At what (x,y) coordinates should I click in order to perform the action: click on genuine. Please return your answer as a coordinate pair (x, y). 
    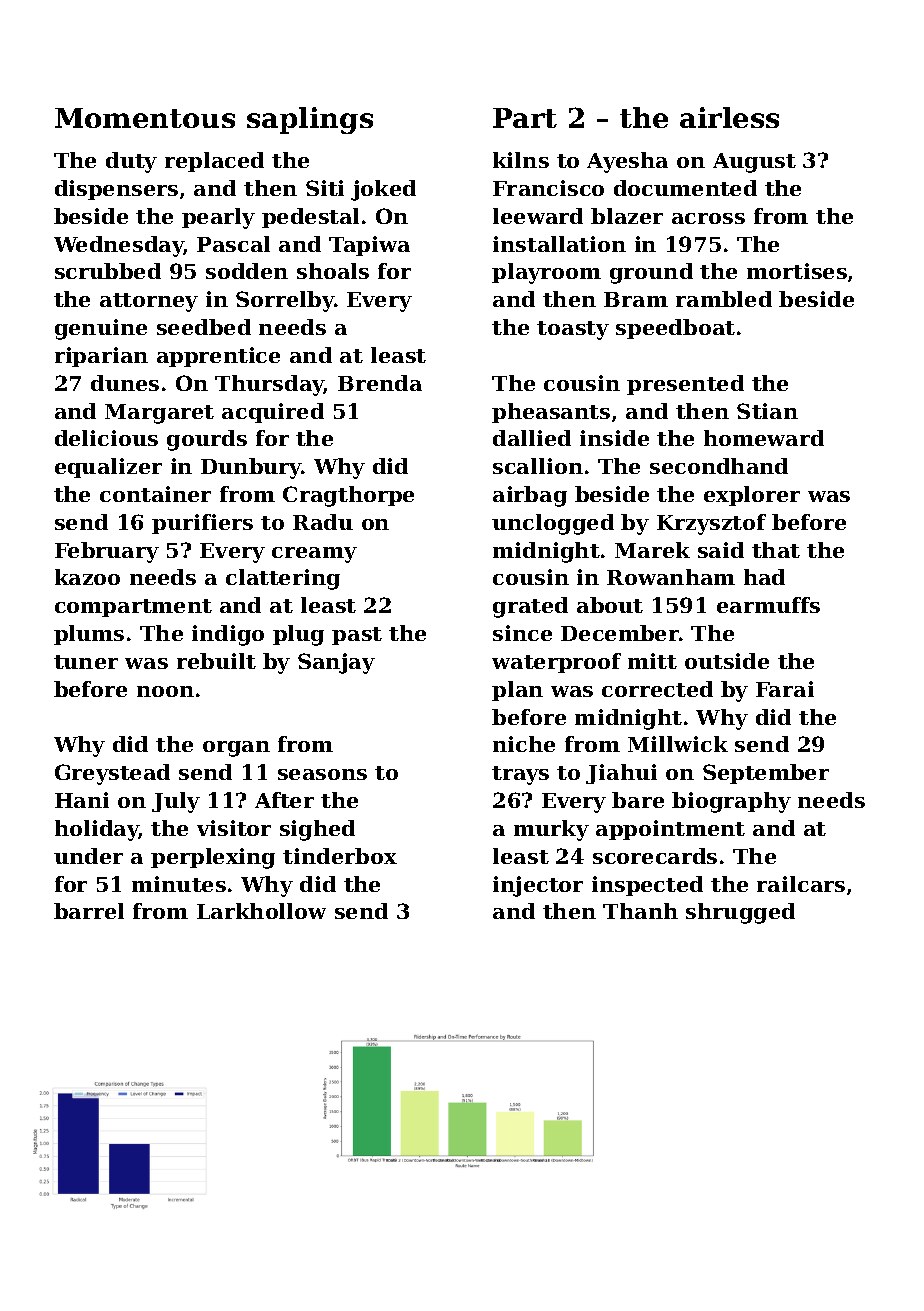
    Looking at the image, I should click on (101, 329).
